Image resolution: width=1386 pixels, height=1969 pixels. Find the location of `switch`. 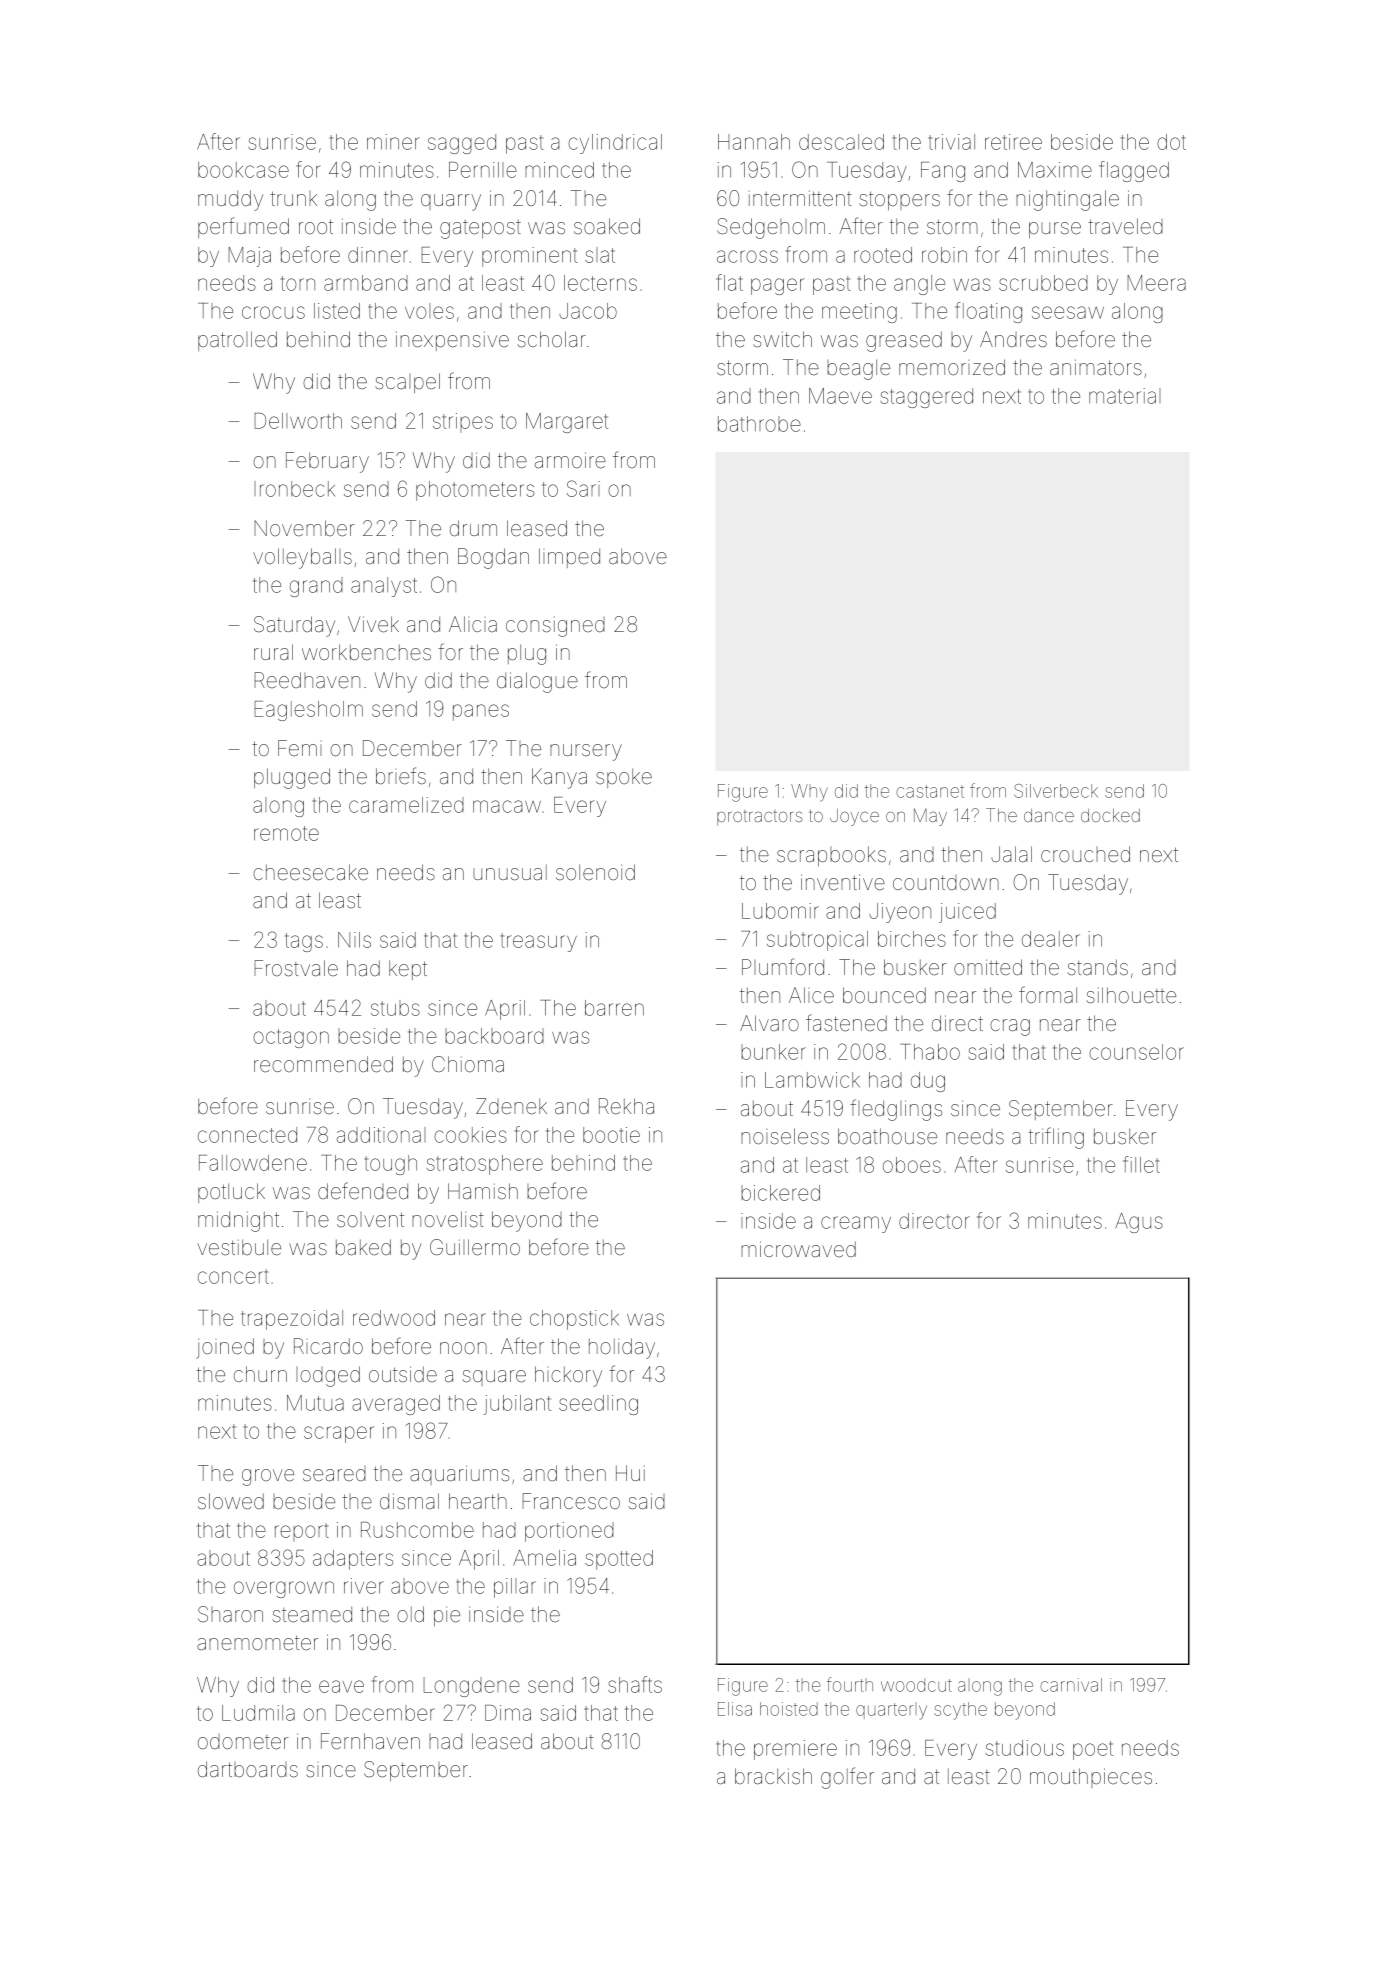

switch is located at coordinates (782, 339).
